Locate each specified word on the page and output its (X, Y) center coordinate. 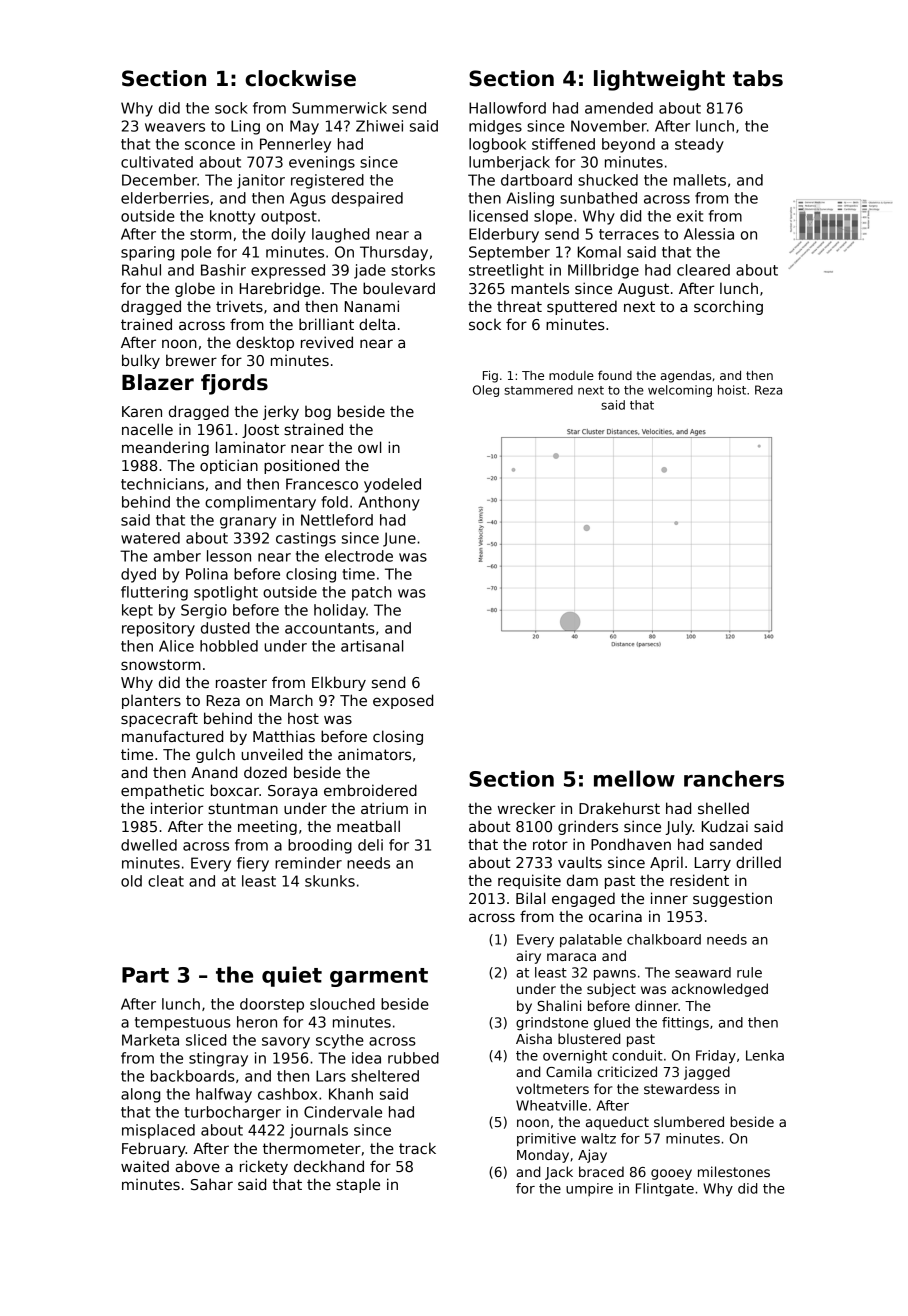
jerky (281, 412)
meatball (368, 826)
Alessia (709, 234)
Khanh (351, 1094)
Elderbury (504, 235)
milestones (734, 1171)
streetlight (506, 271)
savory (286, 1043)
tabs (758, 78)
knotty (232, 217)
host (303, 718)
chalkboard (664, 939)
